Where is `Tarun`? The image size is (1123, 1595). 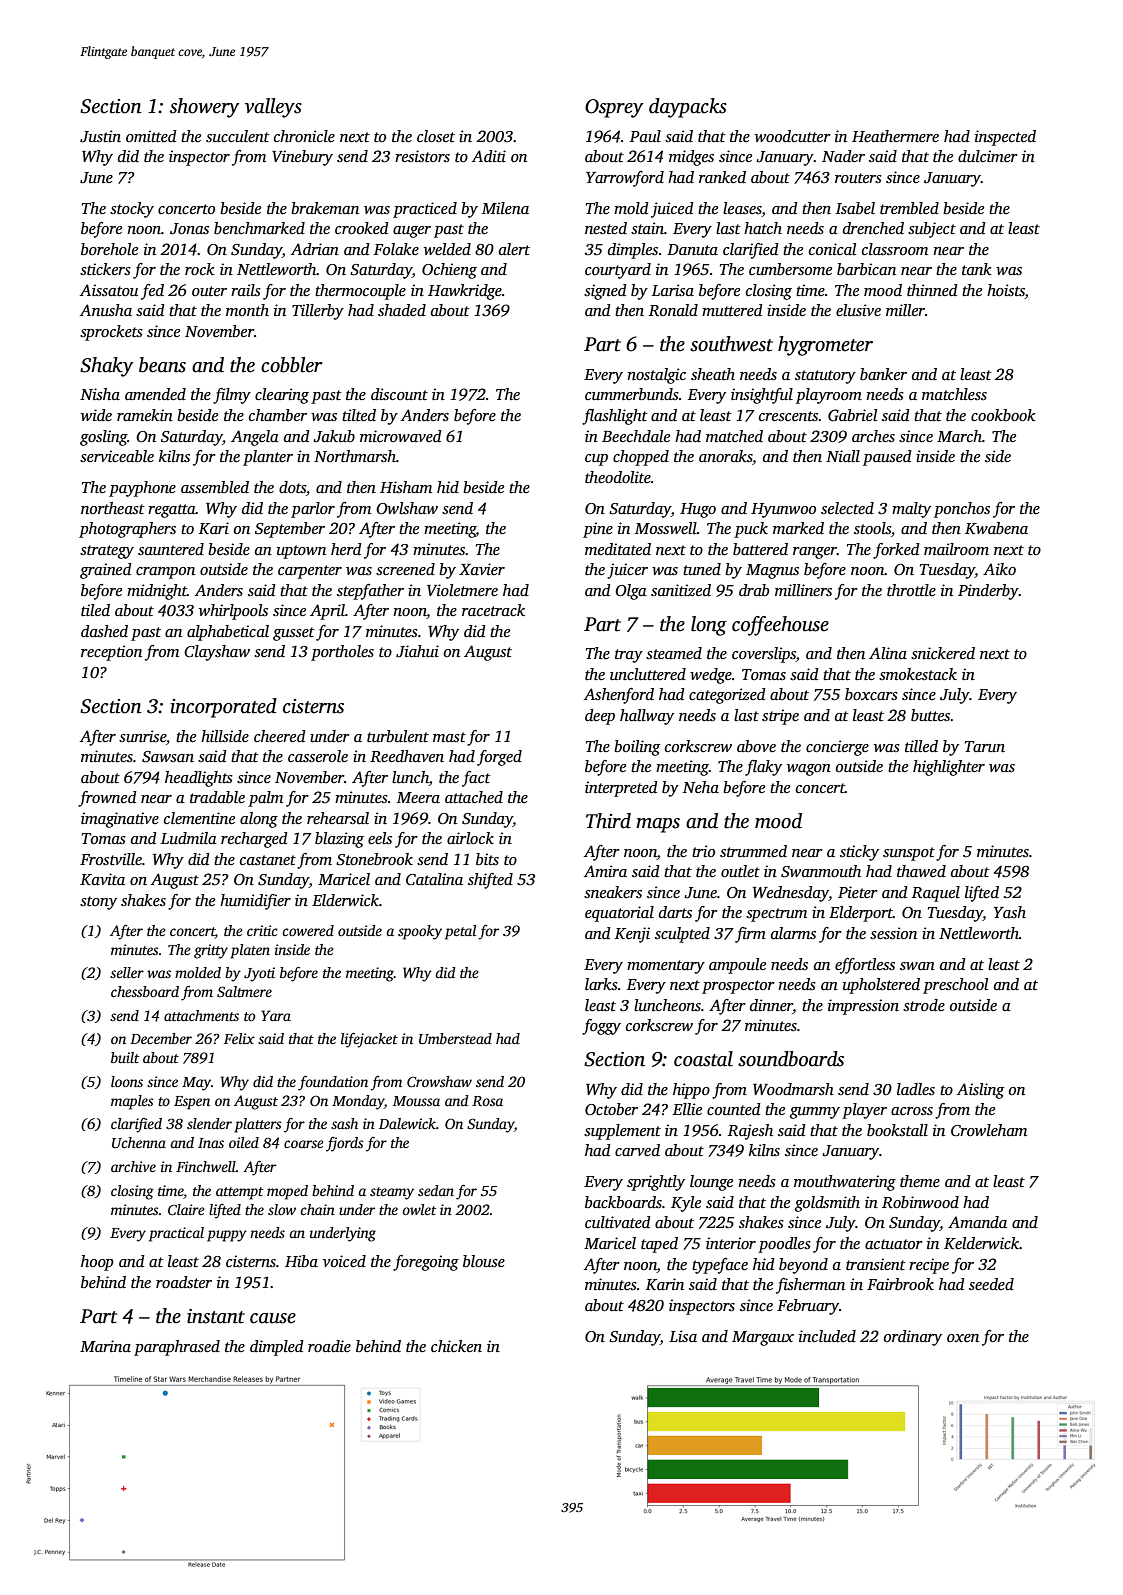
Tarun is located at coordinates (985, 746).
